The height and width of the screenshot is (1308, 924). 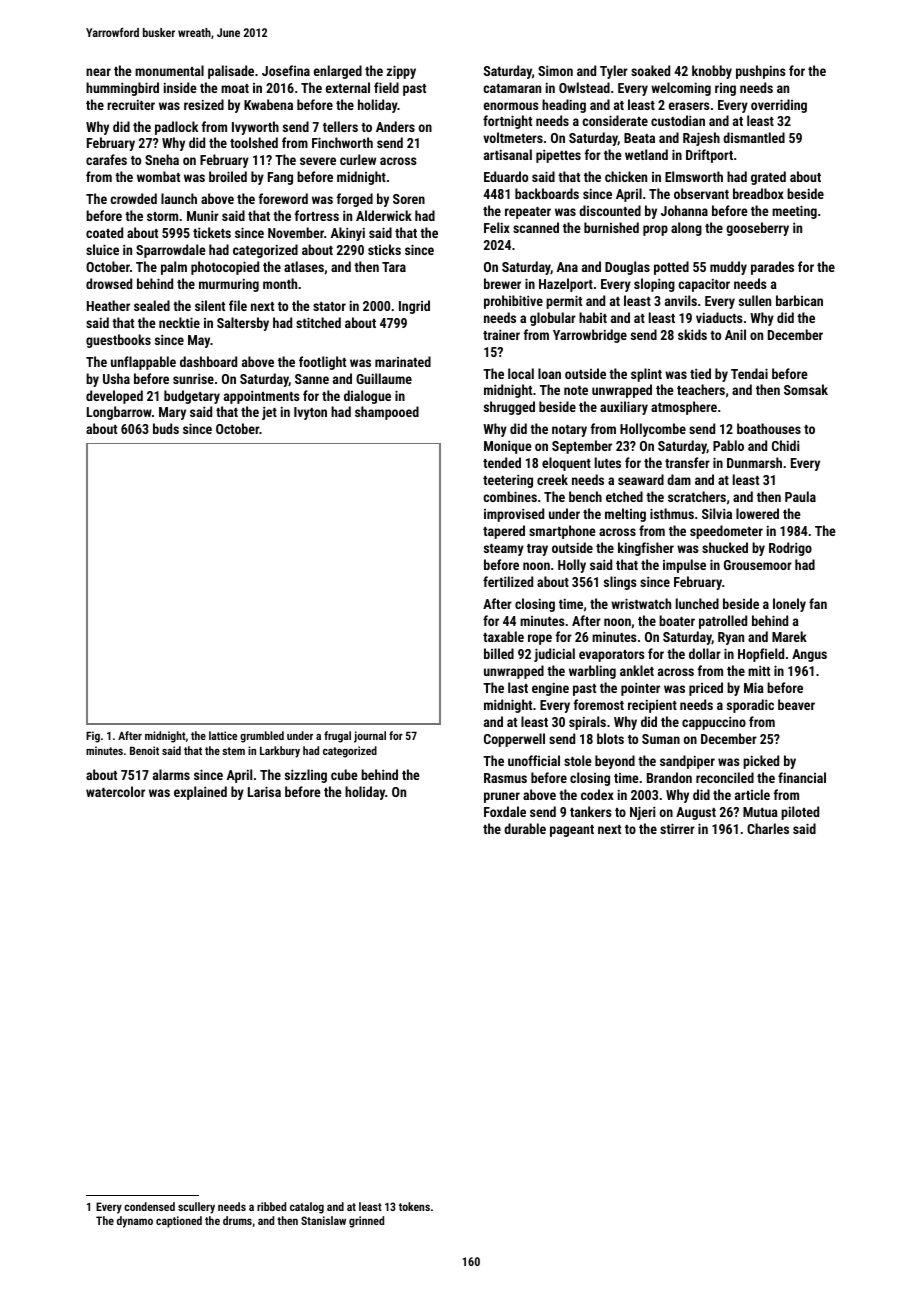 I want to click on broiled, so click(x=228, y=176).
